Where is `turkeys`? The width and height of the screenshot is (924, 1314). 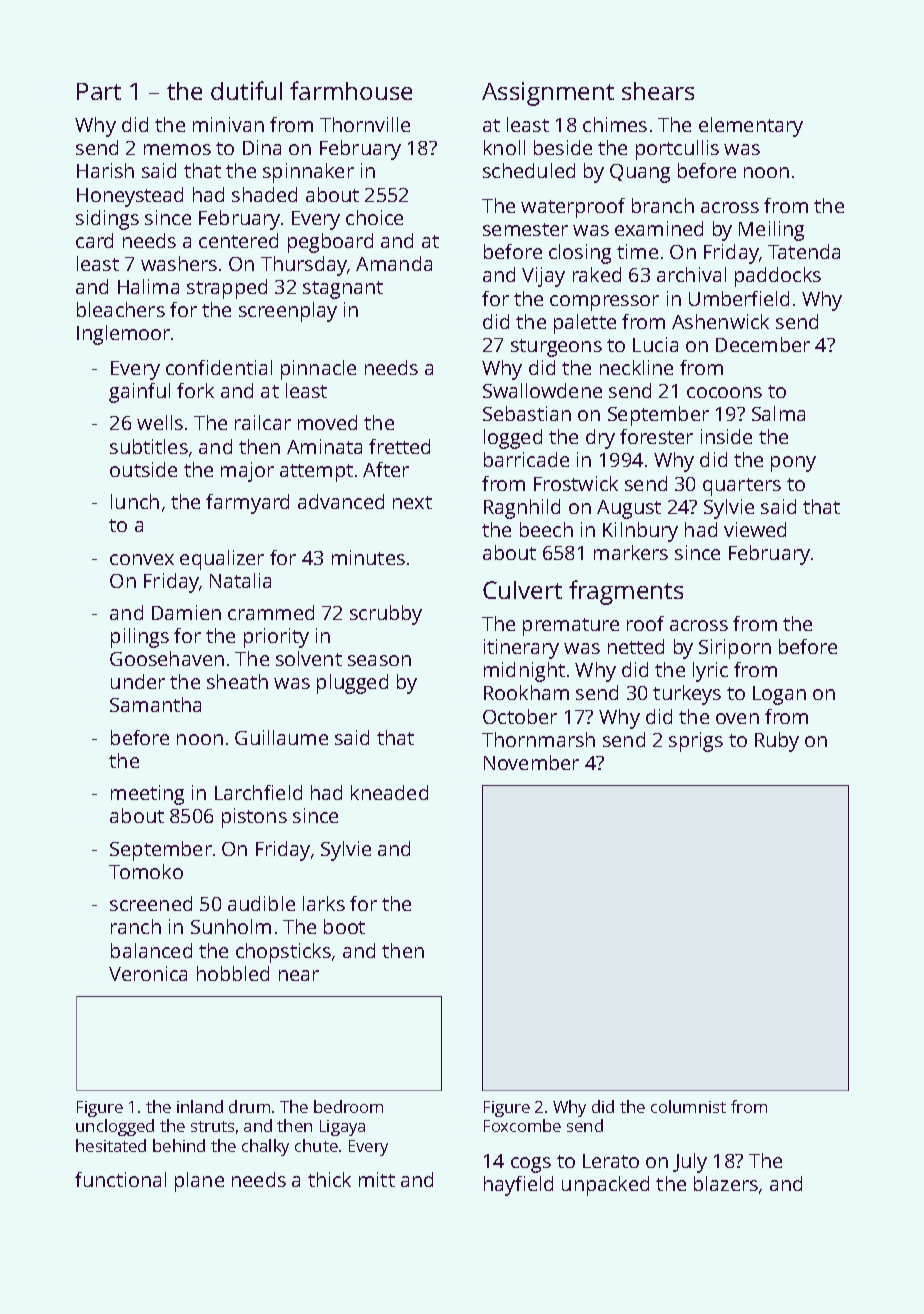 turkeys is located at coordinates (687, 695).
